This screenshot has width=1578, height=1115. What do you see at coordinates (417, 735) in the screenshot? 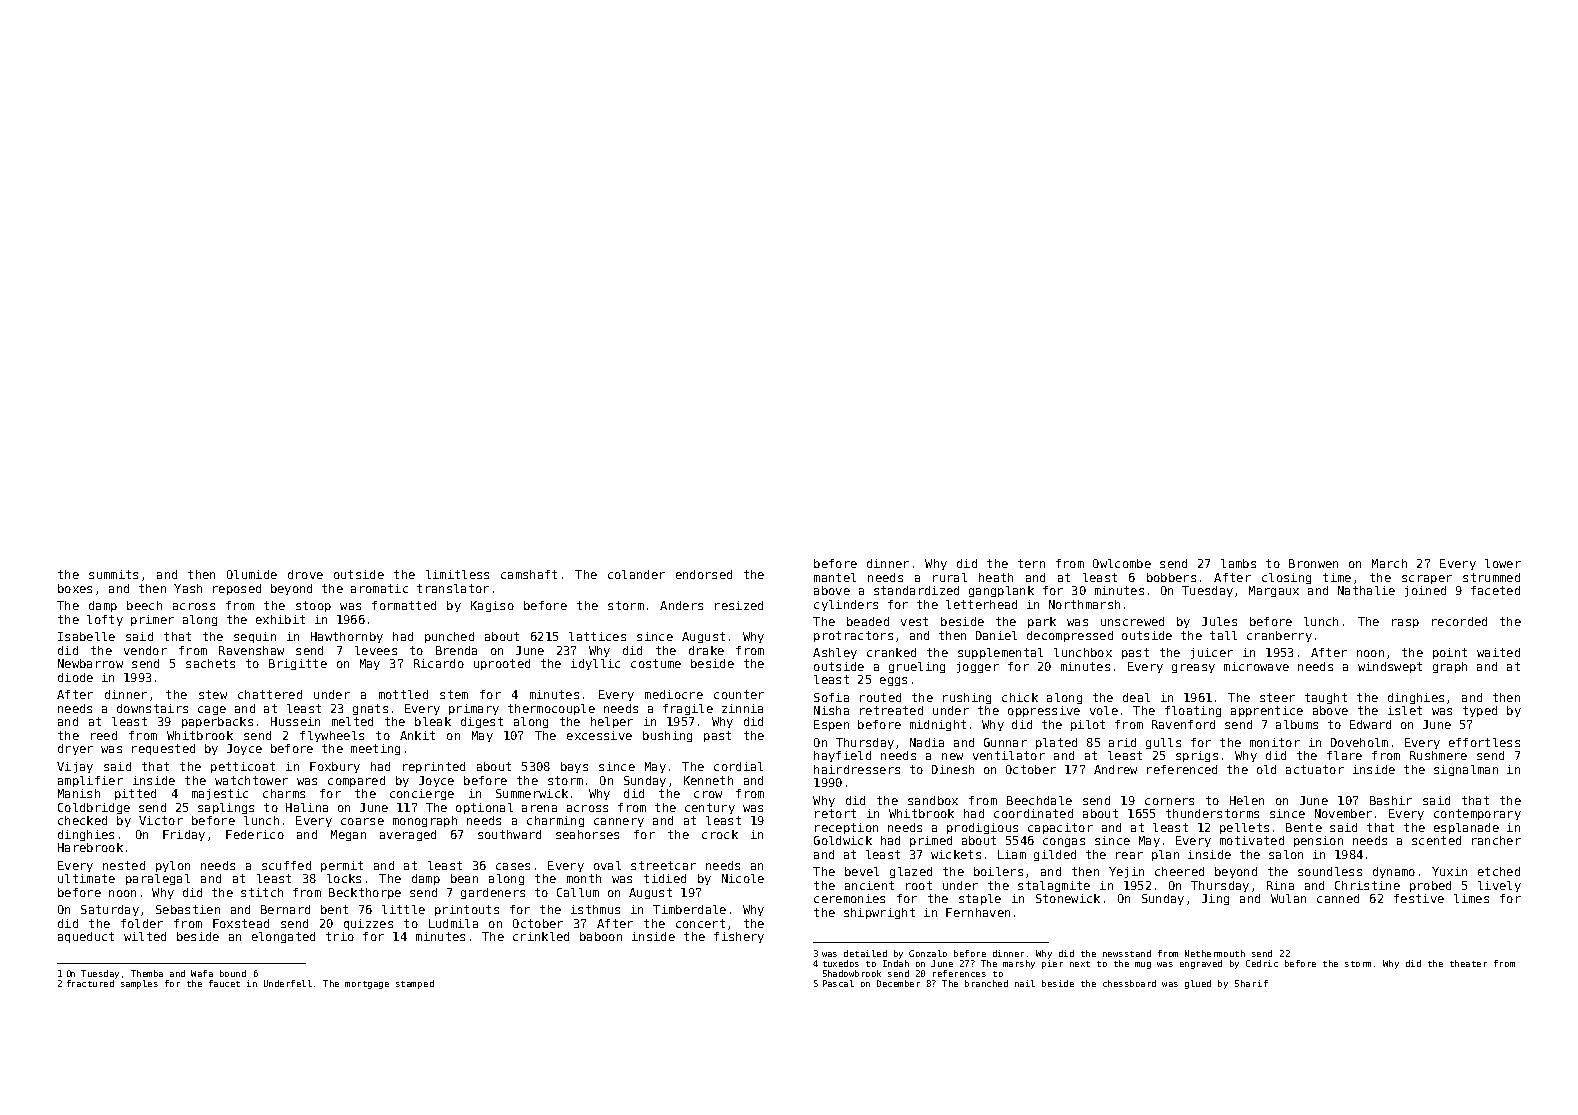
I see `Ankit` at bounding box center [417, 735].
